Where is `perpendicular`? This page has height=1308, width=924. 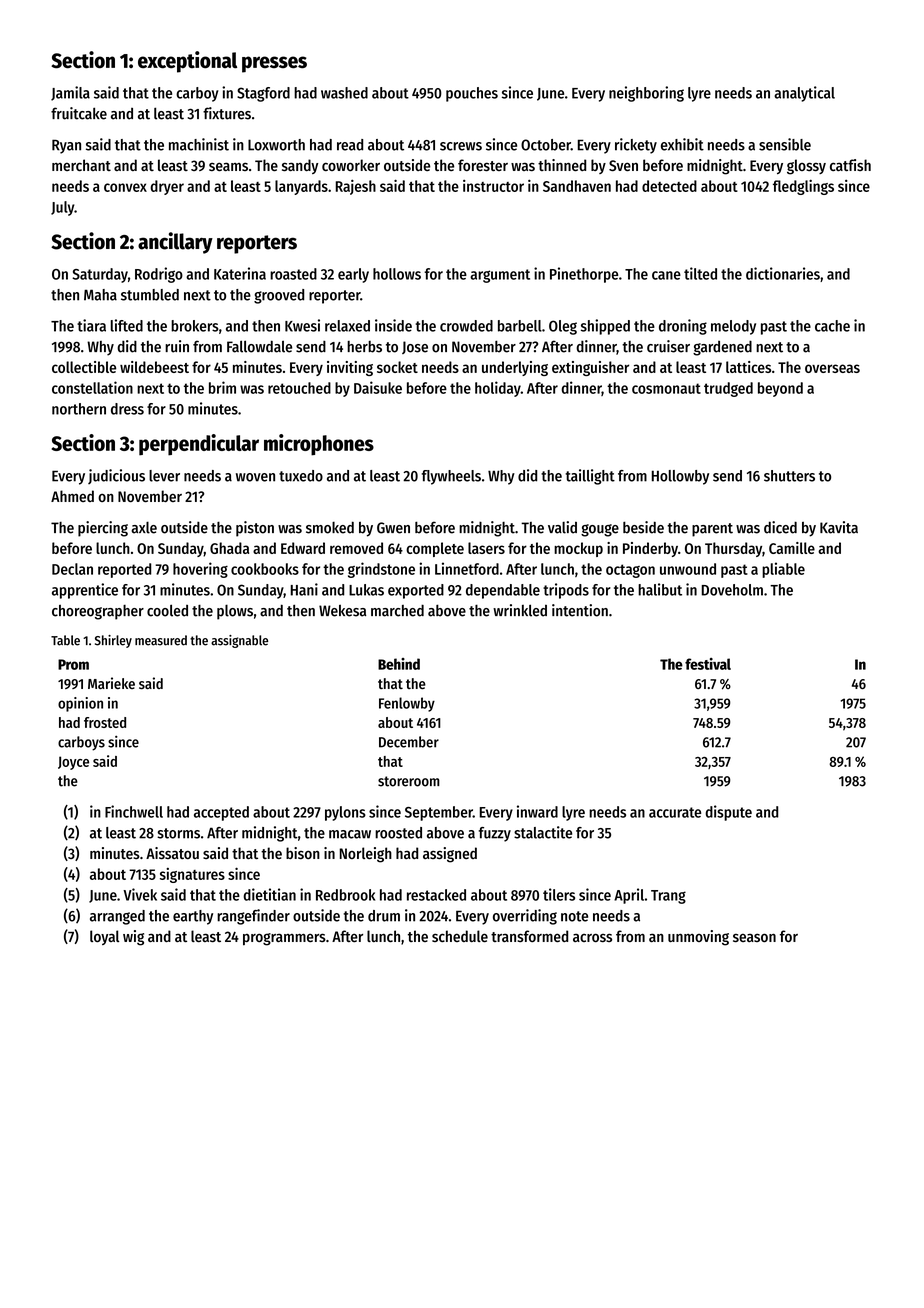 perpendicular is located at coordinates (199, 445).
